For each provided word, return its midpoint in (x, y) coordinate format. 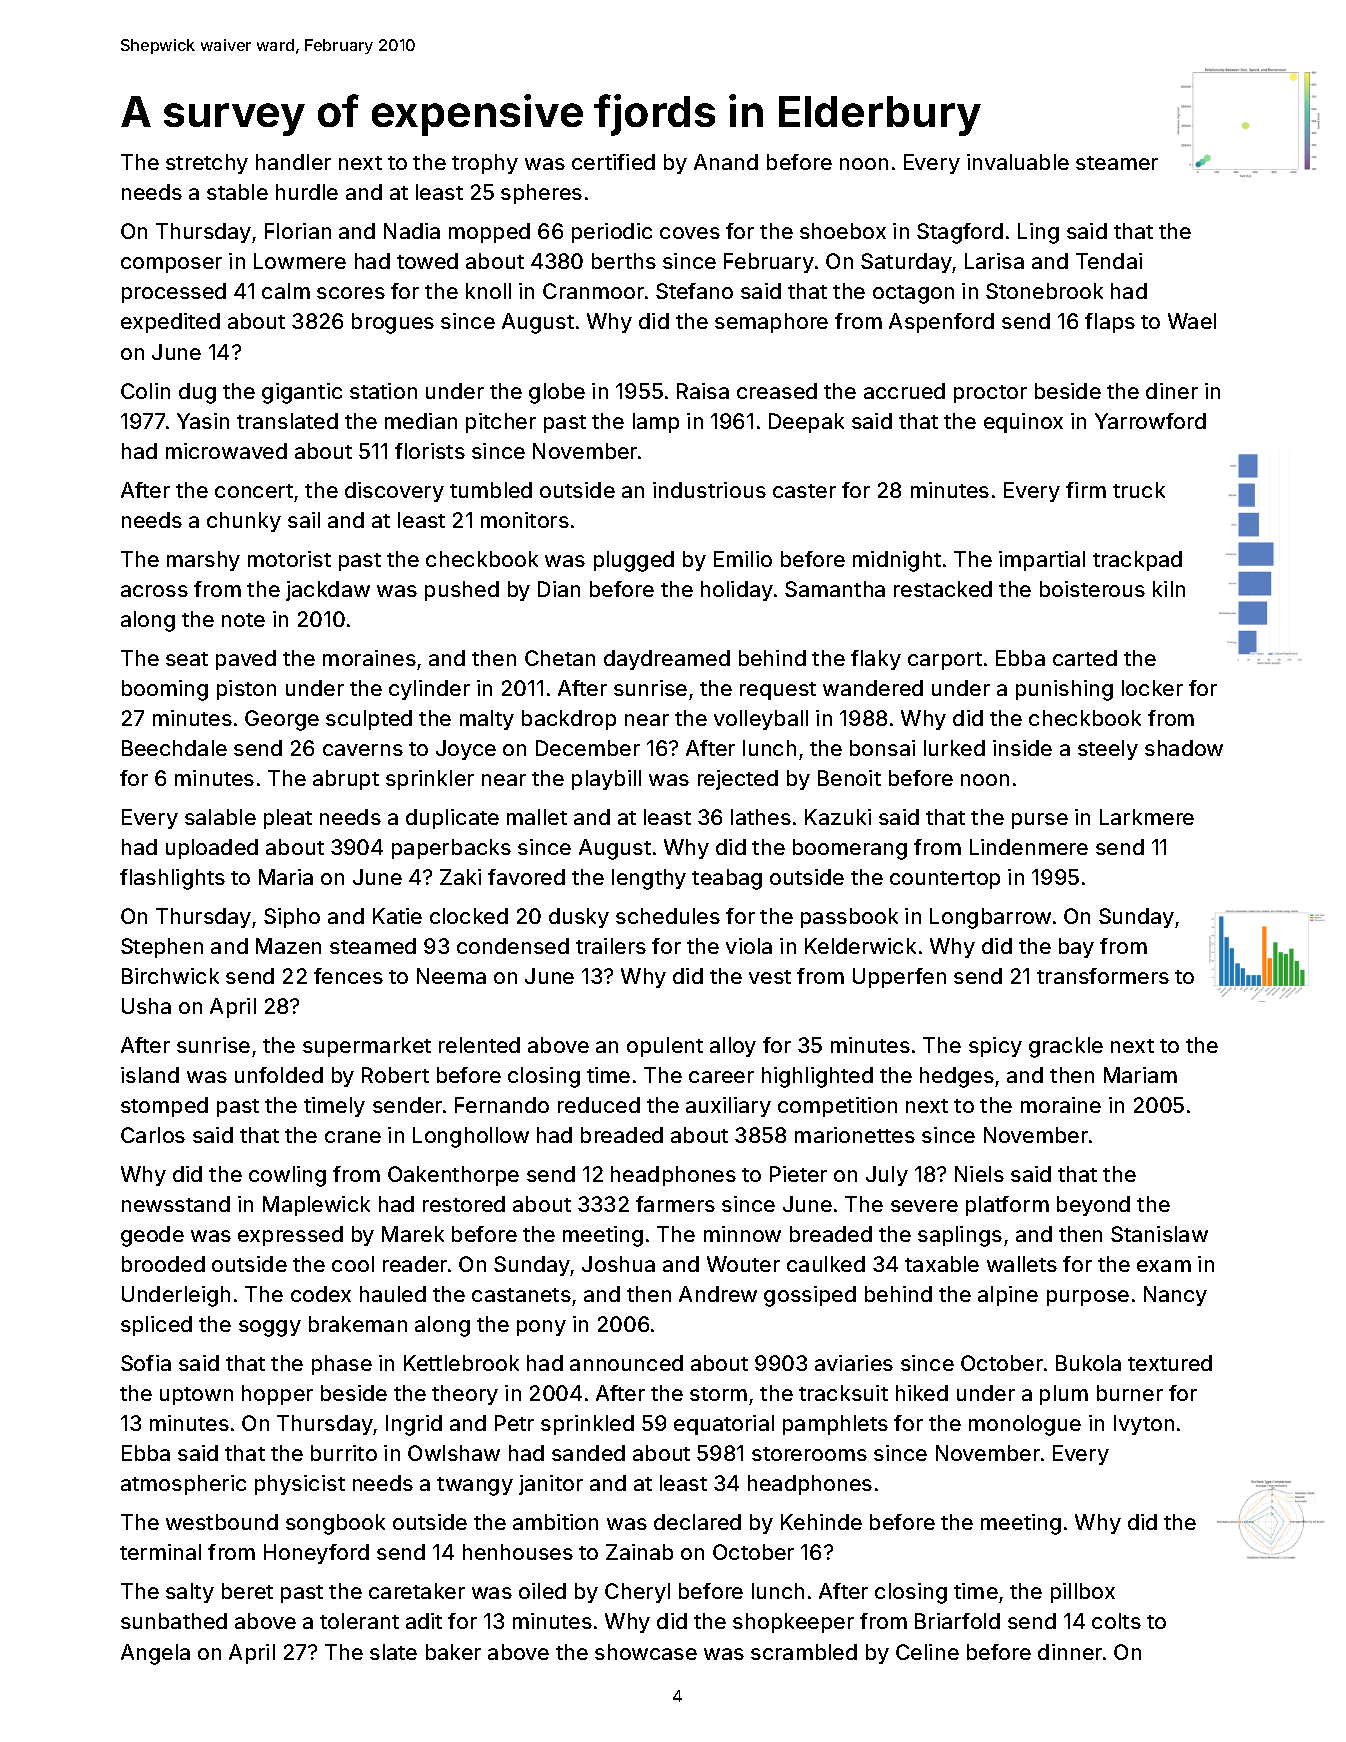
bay (1076, 948)
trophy (485, 164)
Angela (155, 1654)
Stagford (960, 233)
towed (427, 261)
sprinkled (587, 1425)
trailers (611, 946)
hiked (922, 1393)
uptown (196, 1396)
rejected (738, 780)
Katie (397, 916)
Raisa (703, 391)
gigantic (302, 393)
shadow (1184, 748)
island (150, 1075)
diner (1172, 391)
